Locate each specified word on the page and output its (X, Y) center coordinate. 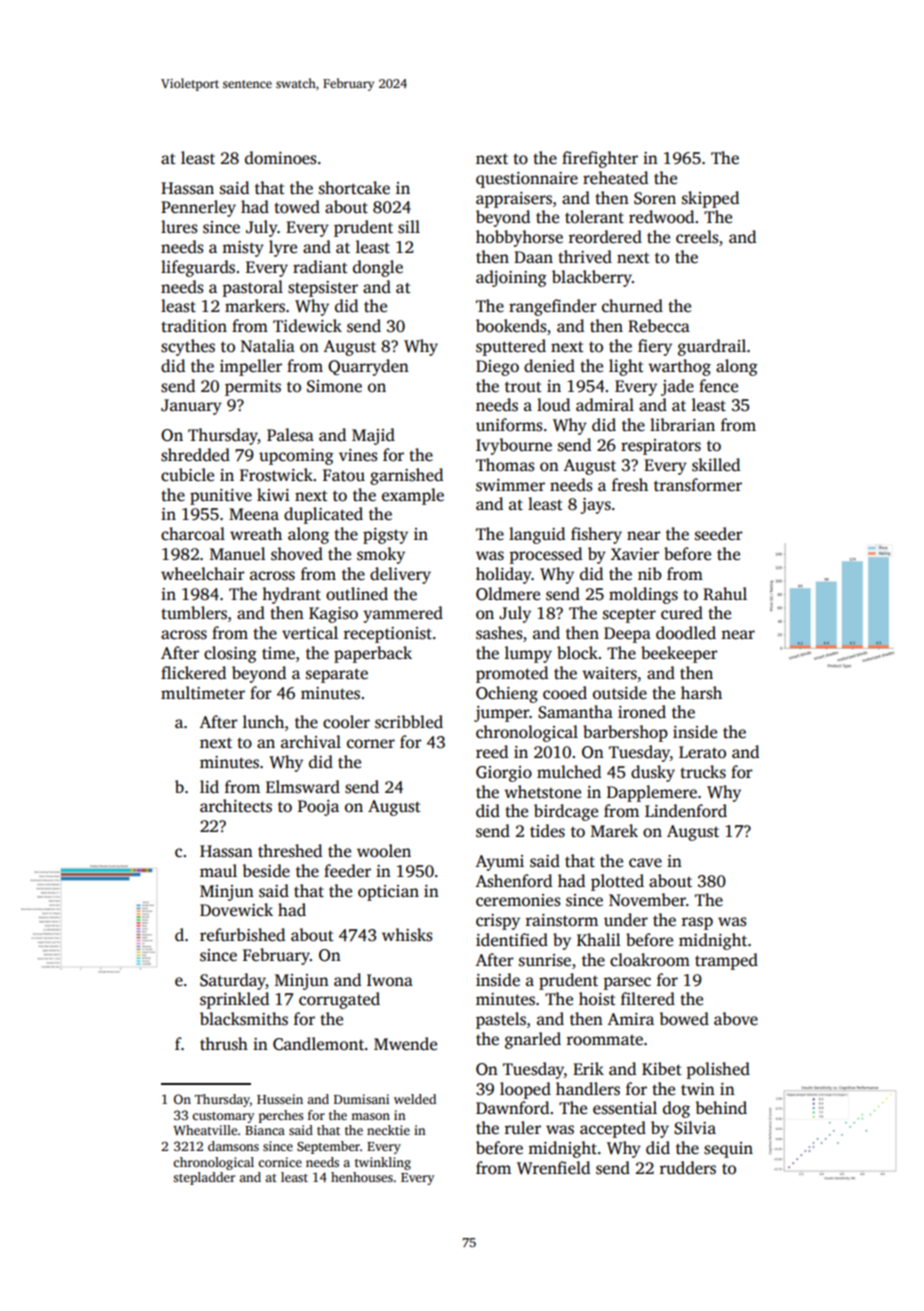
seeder (719, 534)
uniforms (509, 425)
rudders (688, 1168)
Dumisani (361, 1099)
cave (645, 863)
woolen (384, 851)
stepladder (204, 1178)
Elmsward (303, 787)
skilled (716, 465)
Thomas (505, 465)
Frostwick (276, 475)
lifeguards (198, 268)
